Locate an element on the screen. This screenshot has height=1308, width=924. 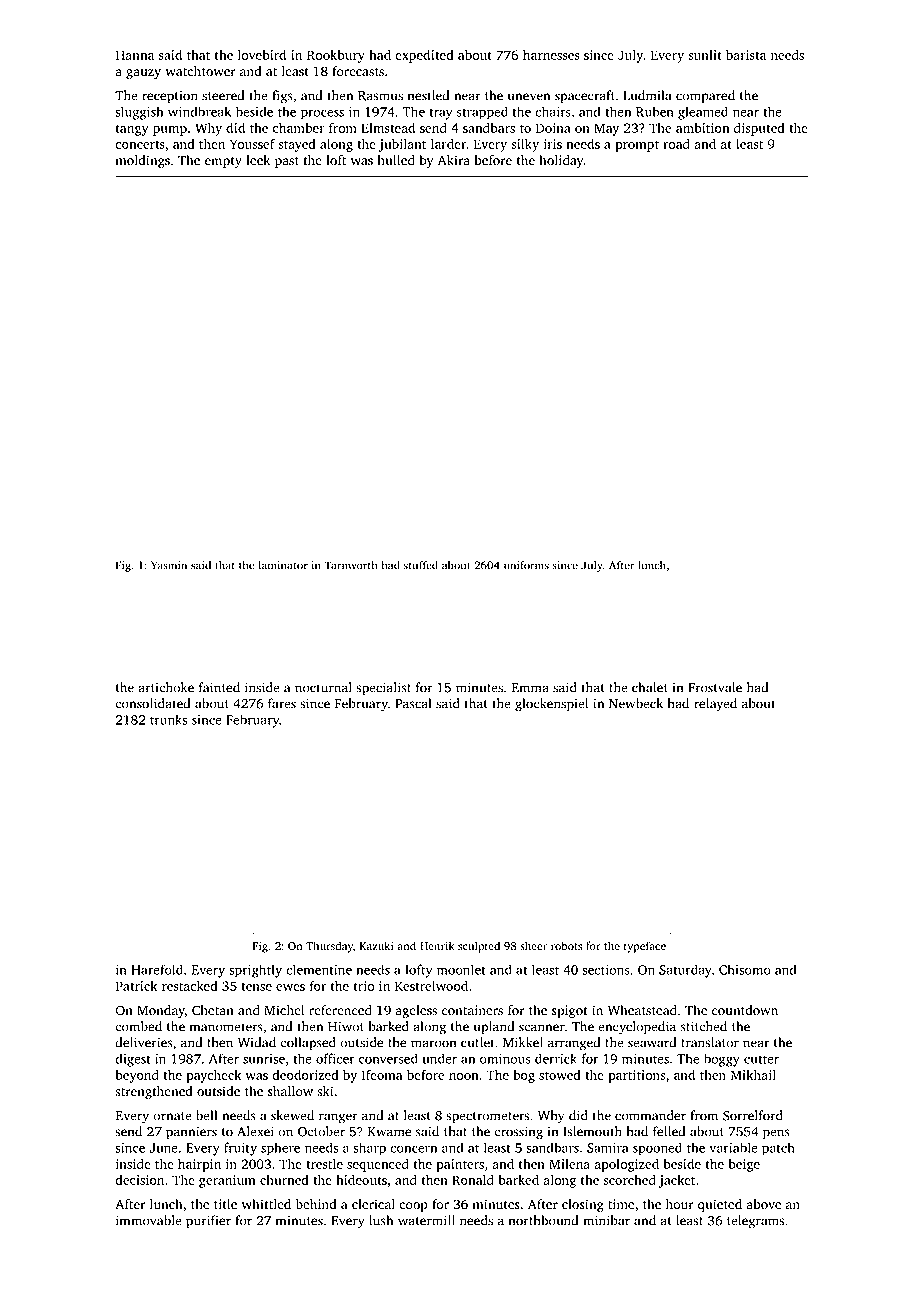
chalet is located at coordinates (650, 687).
